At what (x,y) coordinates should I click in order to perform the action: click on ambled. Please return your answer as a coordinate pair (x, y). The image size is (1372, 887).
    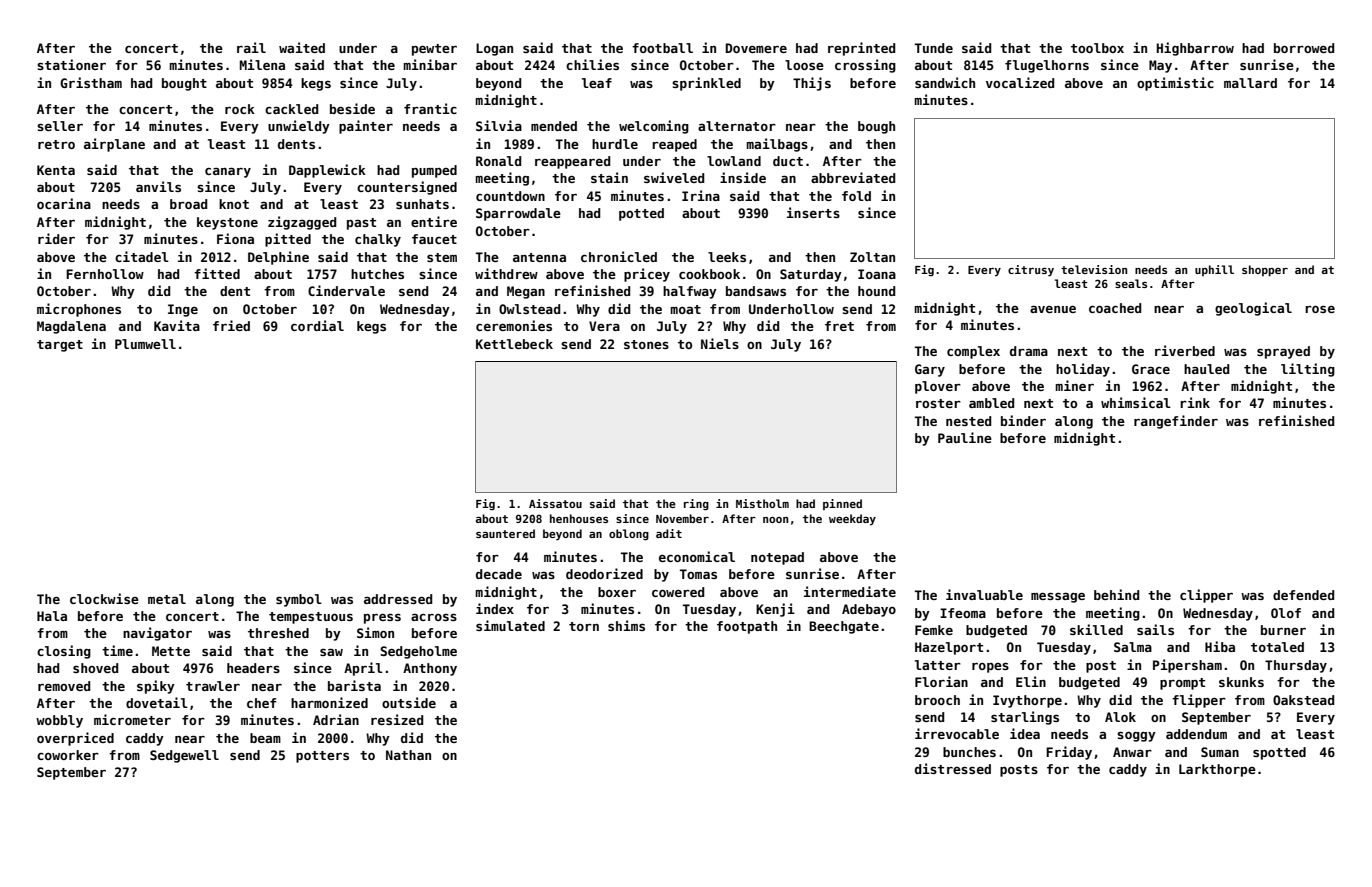
    Looking at the image, I should click on (991, 403).
